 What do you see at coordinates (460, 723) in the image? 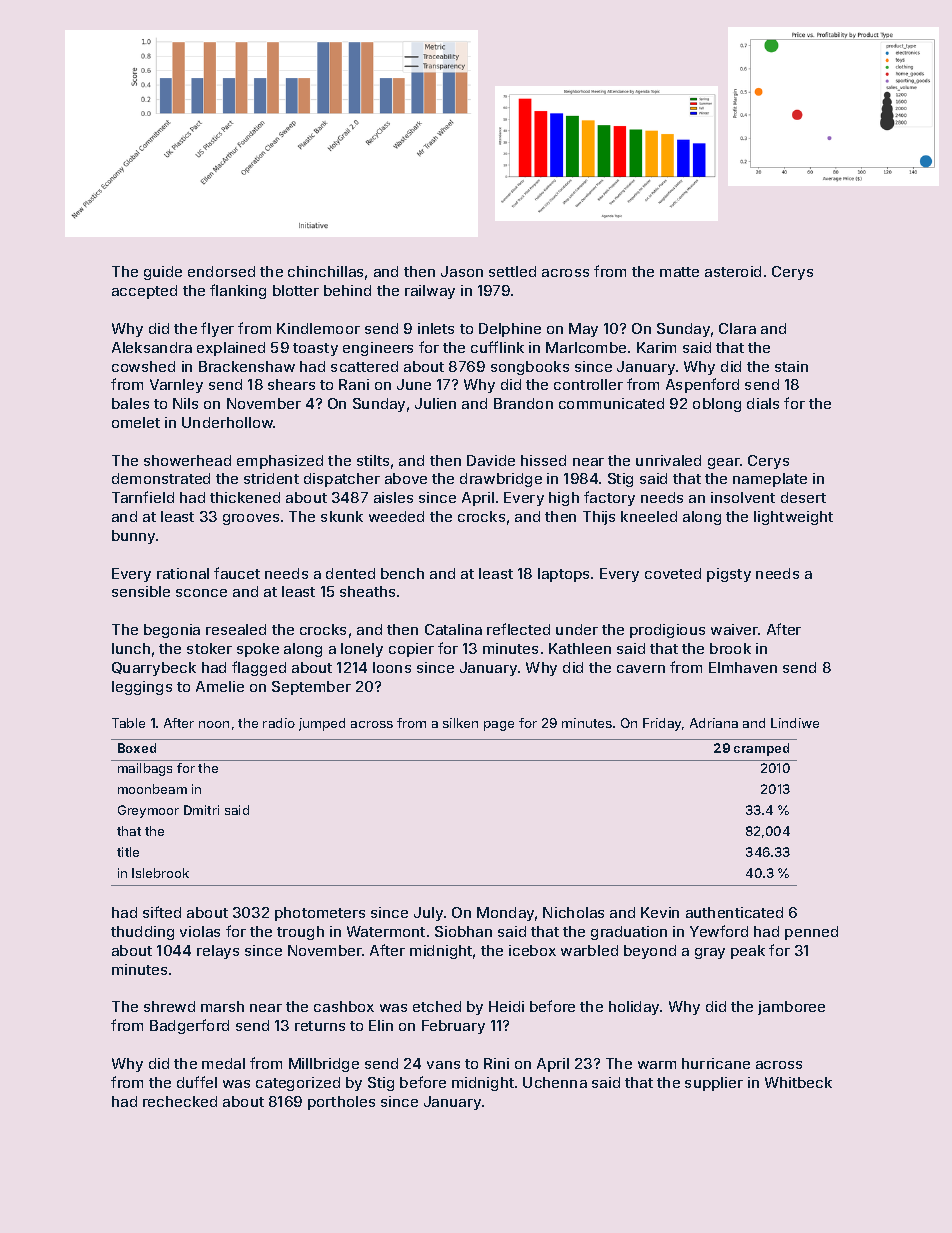
I see `silken` at bounding box center [460, 723].
